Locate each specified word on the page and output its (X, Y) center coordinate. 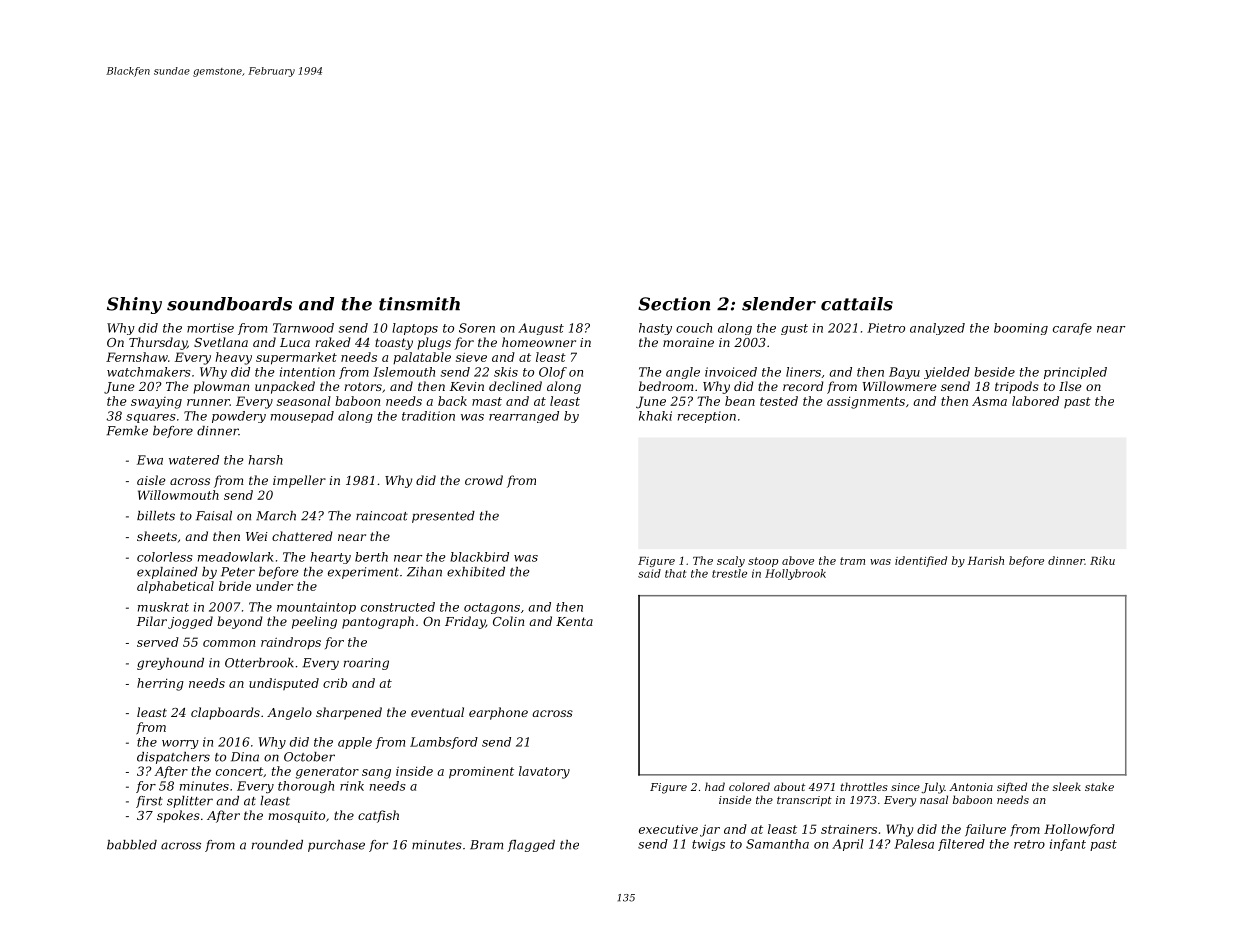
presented (443, 517)
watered (194, 460)
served (158, 642)
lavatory (544, 772)
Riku (1102, 560)
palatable (422, 358)
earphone (498, 713)
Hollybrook (795, 574)
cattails (857, 304)
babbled (132, 845)
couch (694, 328)
